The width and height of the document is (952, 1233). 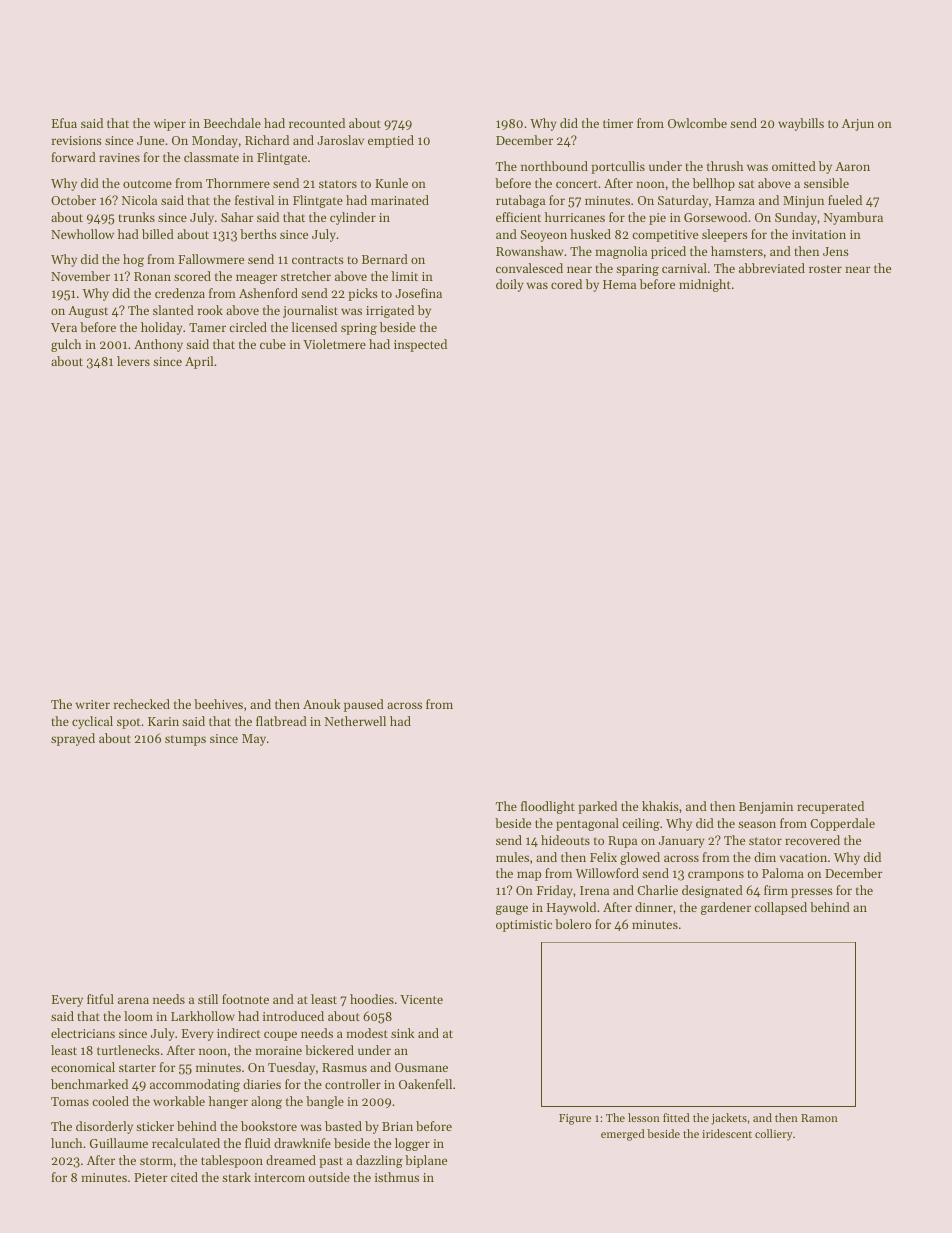 What do you see at coordinates (524, 926) in the document?
I see `optimistic` at bounding box center [524, 926].
